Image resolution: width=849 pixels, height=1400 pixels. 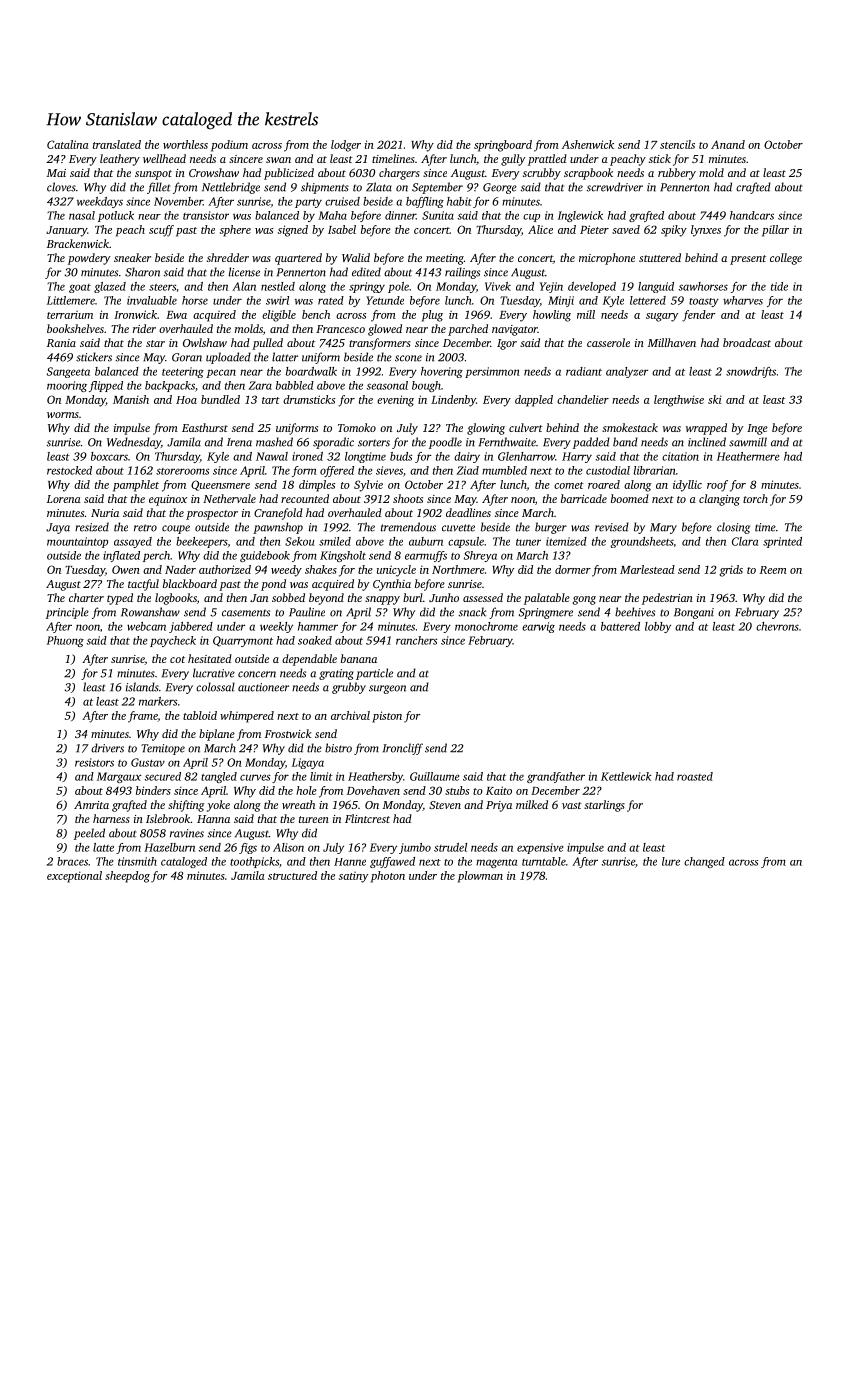 What do you see at coordinates (777, 626) in the screenshot?
I see `chevrons` at bounding box center [777, 626].
